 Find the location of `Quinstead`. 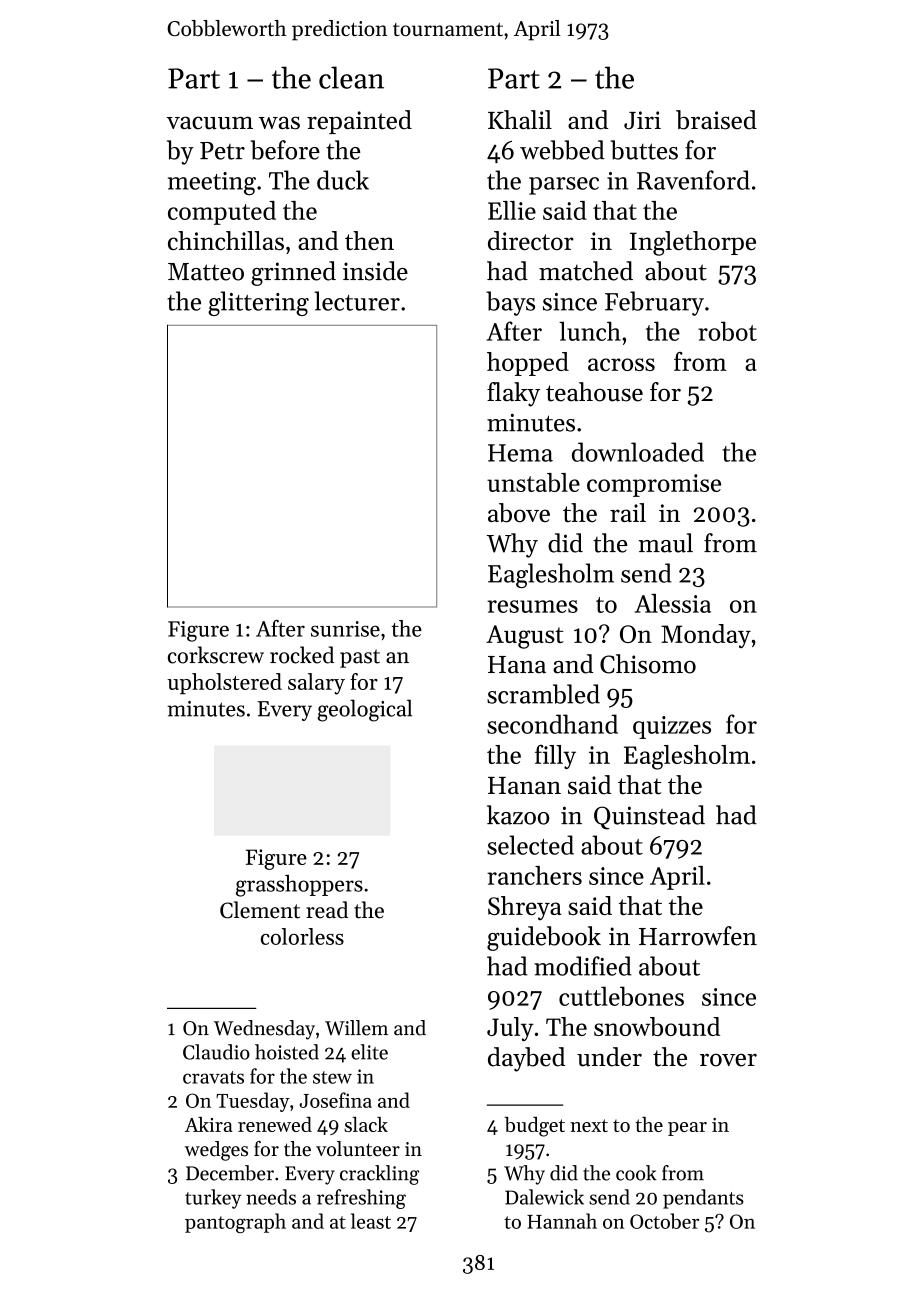

Quinstead is located at coordinates (649, 817).
